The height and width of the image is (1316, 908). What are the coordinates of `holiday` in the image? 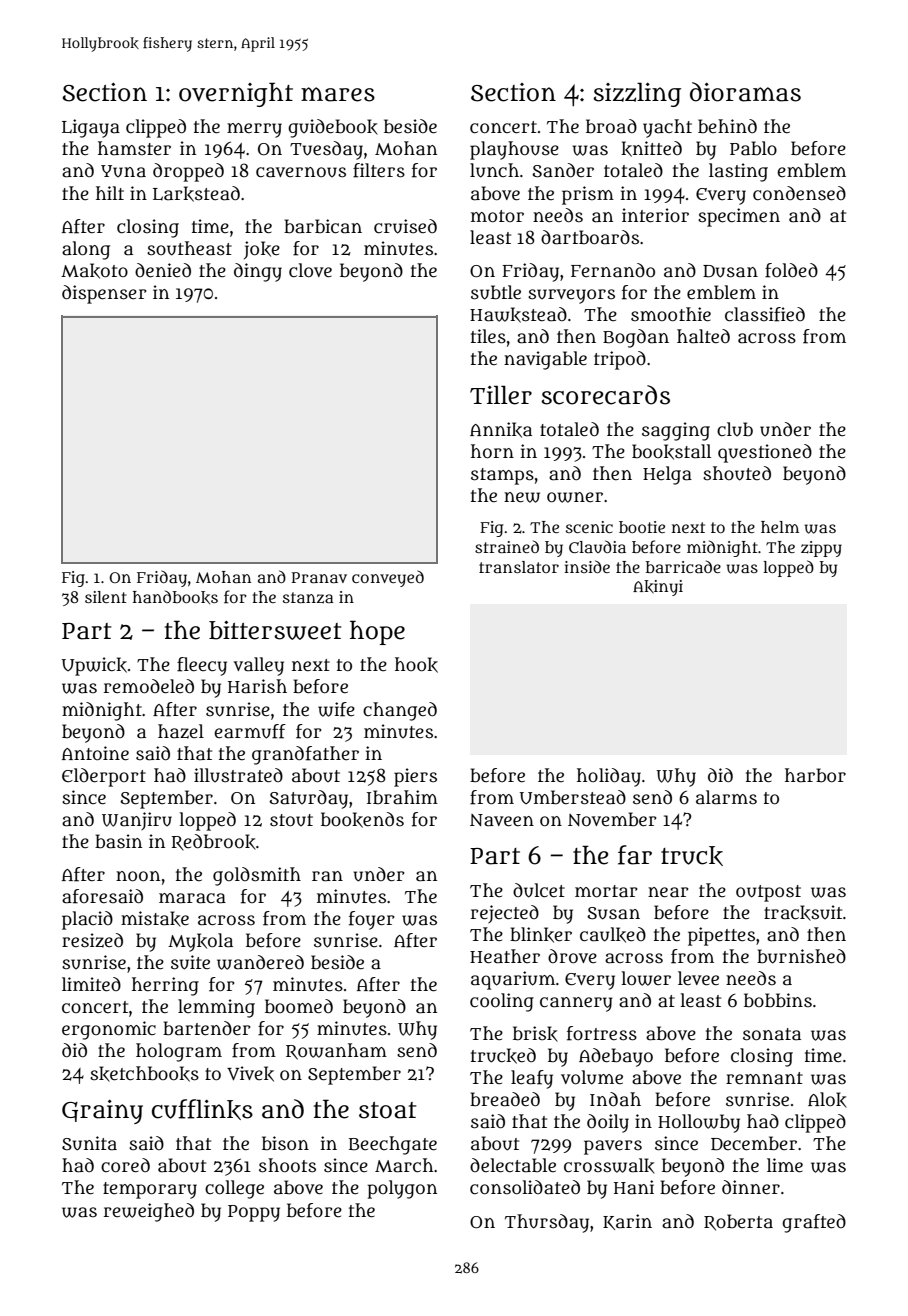 It's located at (609, 777).
